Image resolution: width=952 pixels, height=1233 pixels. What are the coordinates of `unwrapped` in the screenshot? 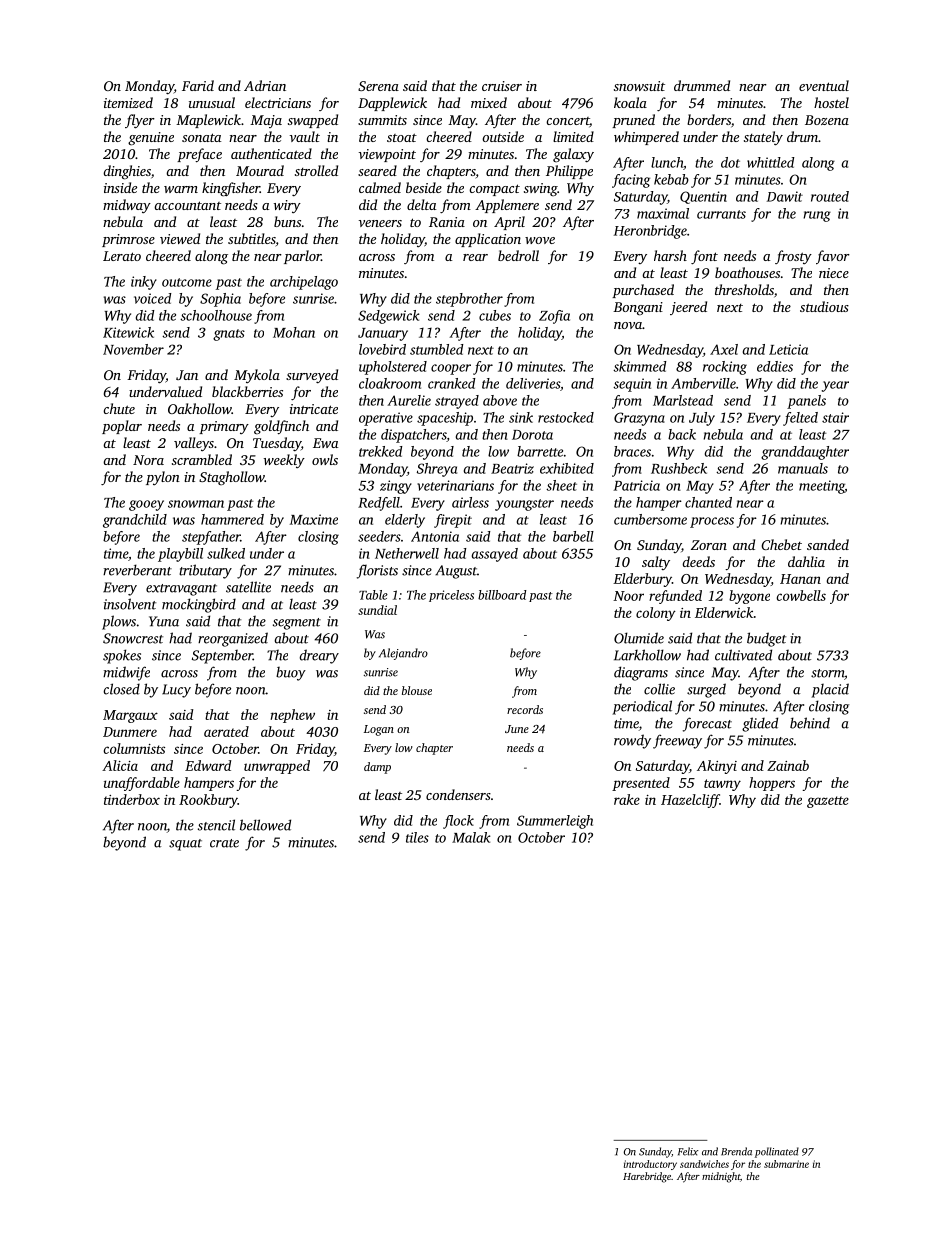 It's located at (277, 767).
